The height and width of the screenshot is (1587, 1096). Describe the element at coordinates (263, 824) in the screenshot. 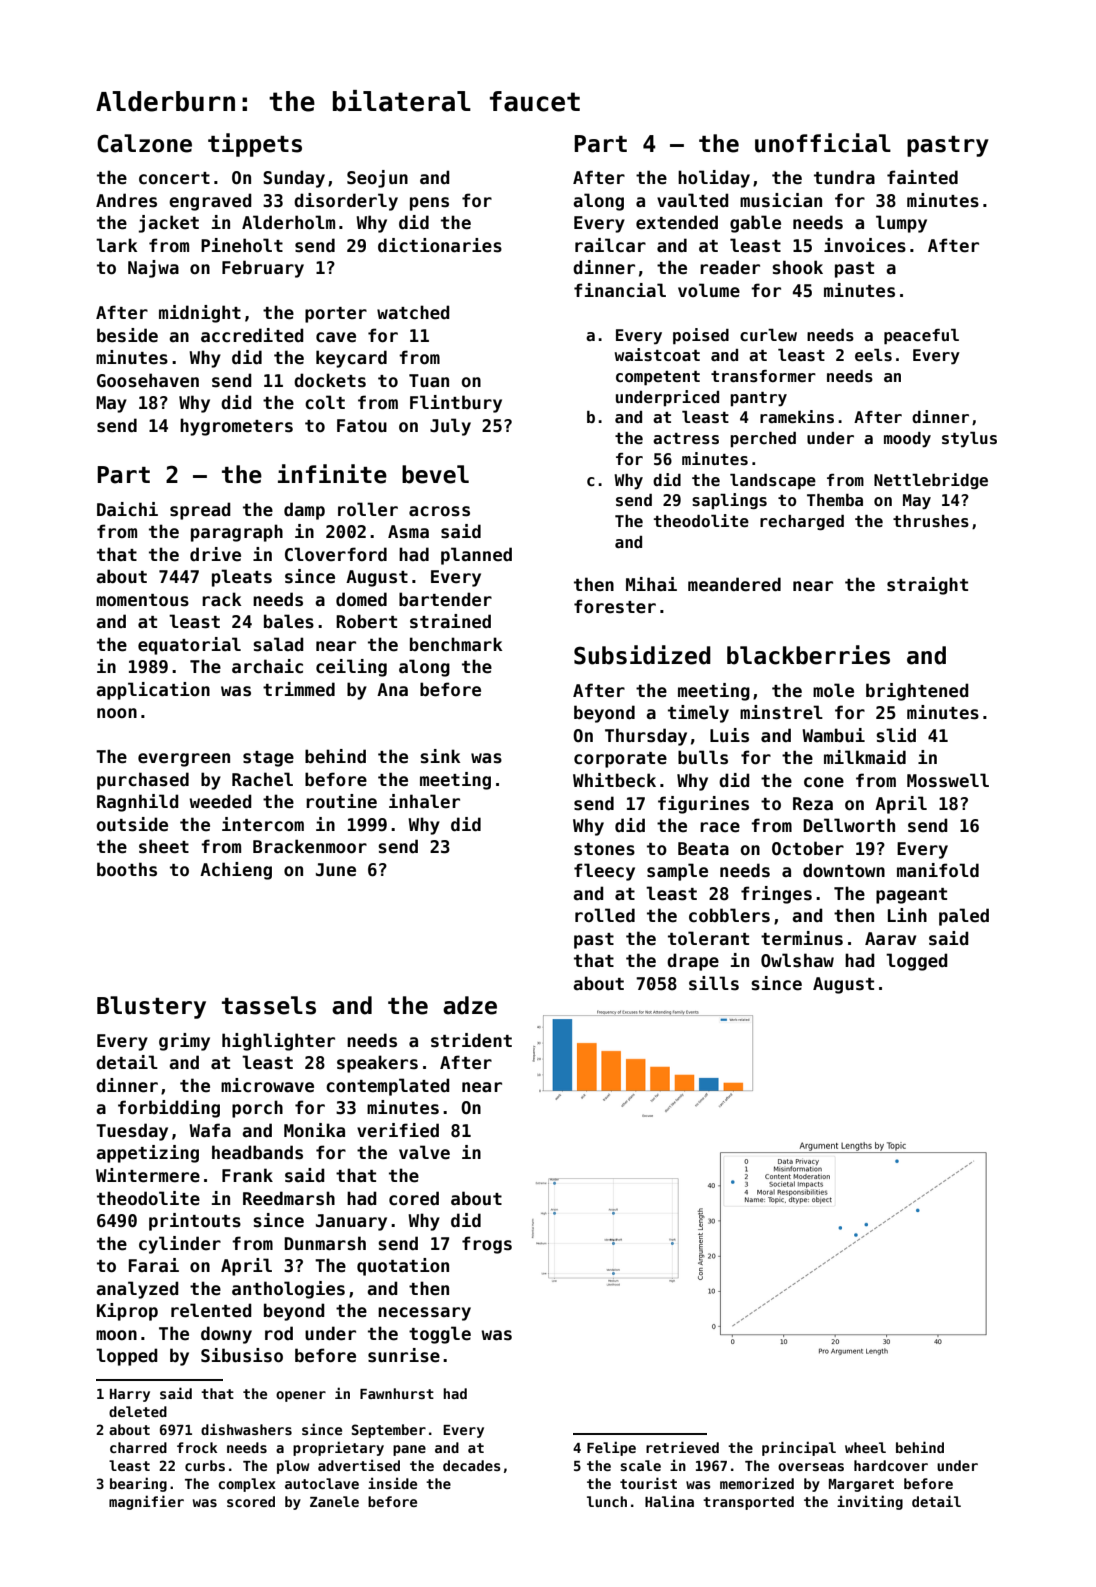

I see `intercom` at that location.
